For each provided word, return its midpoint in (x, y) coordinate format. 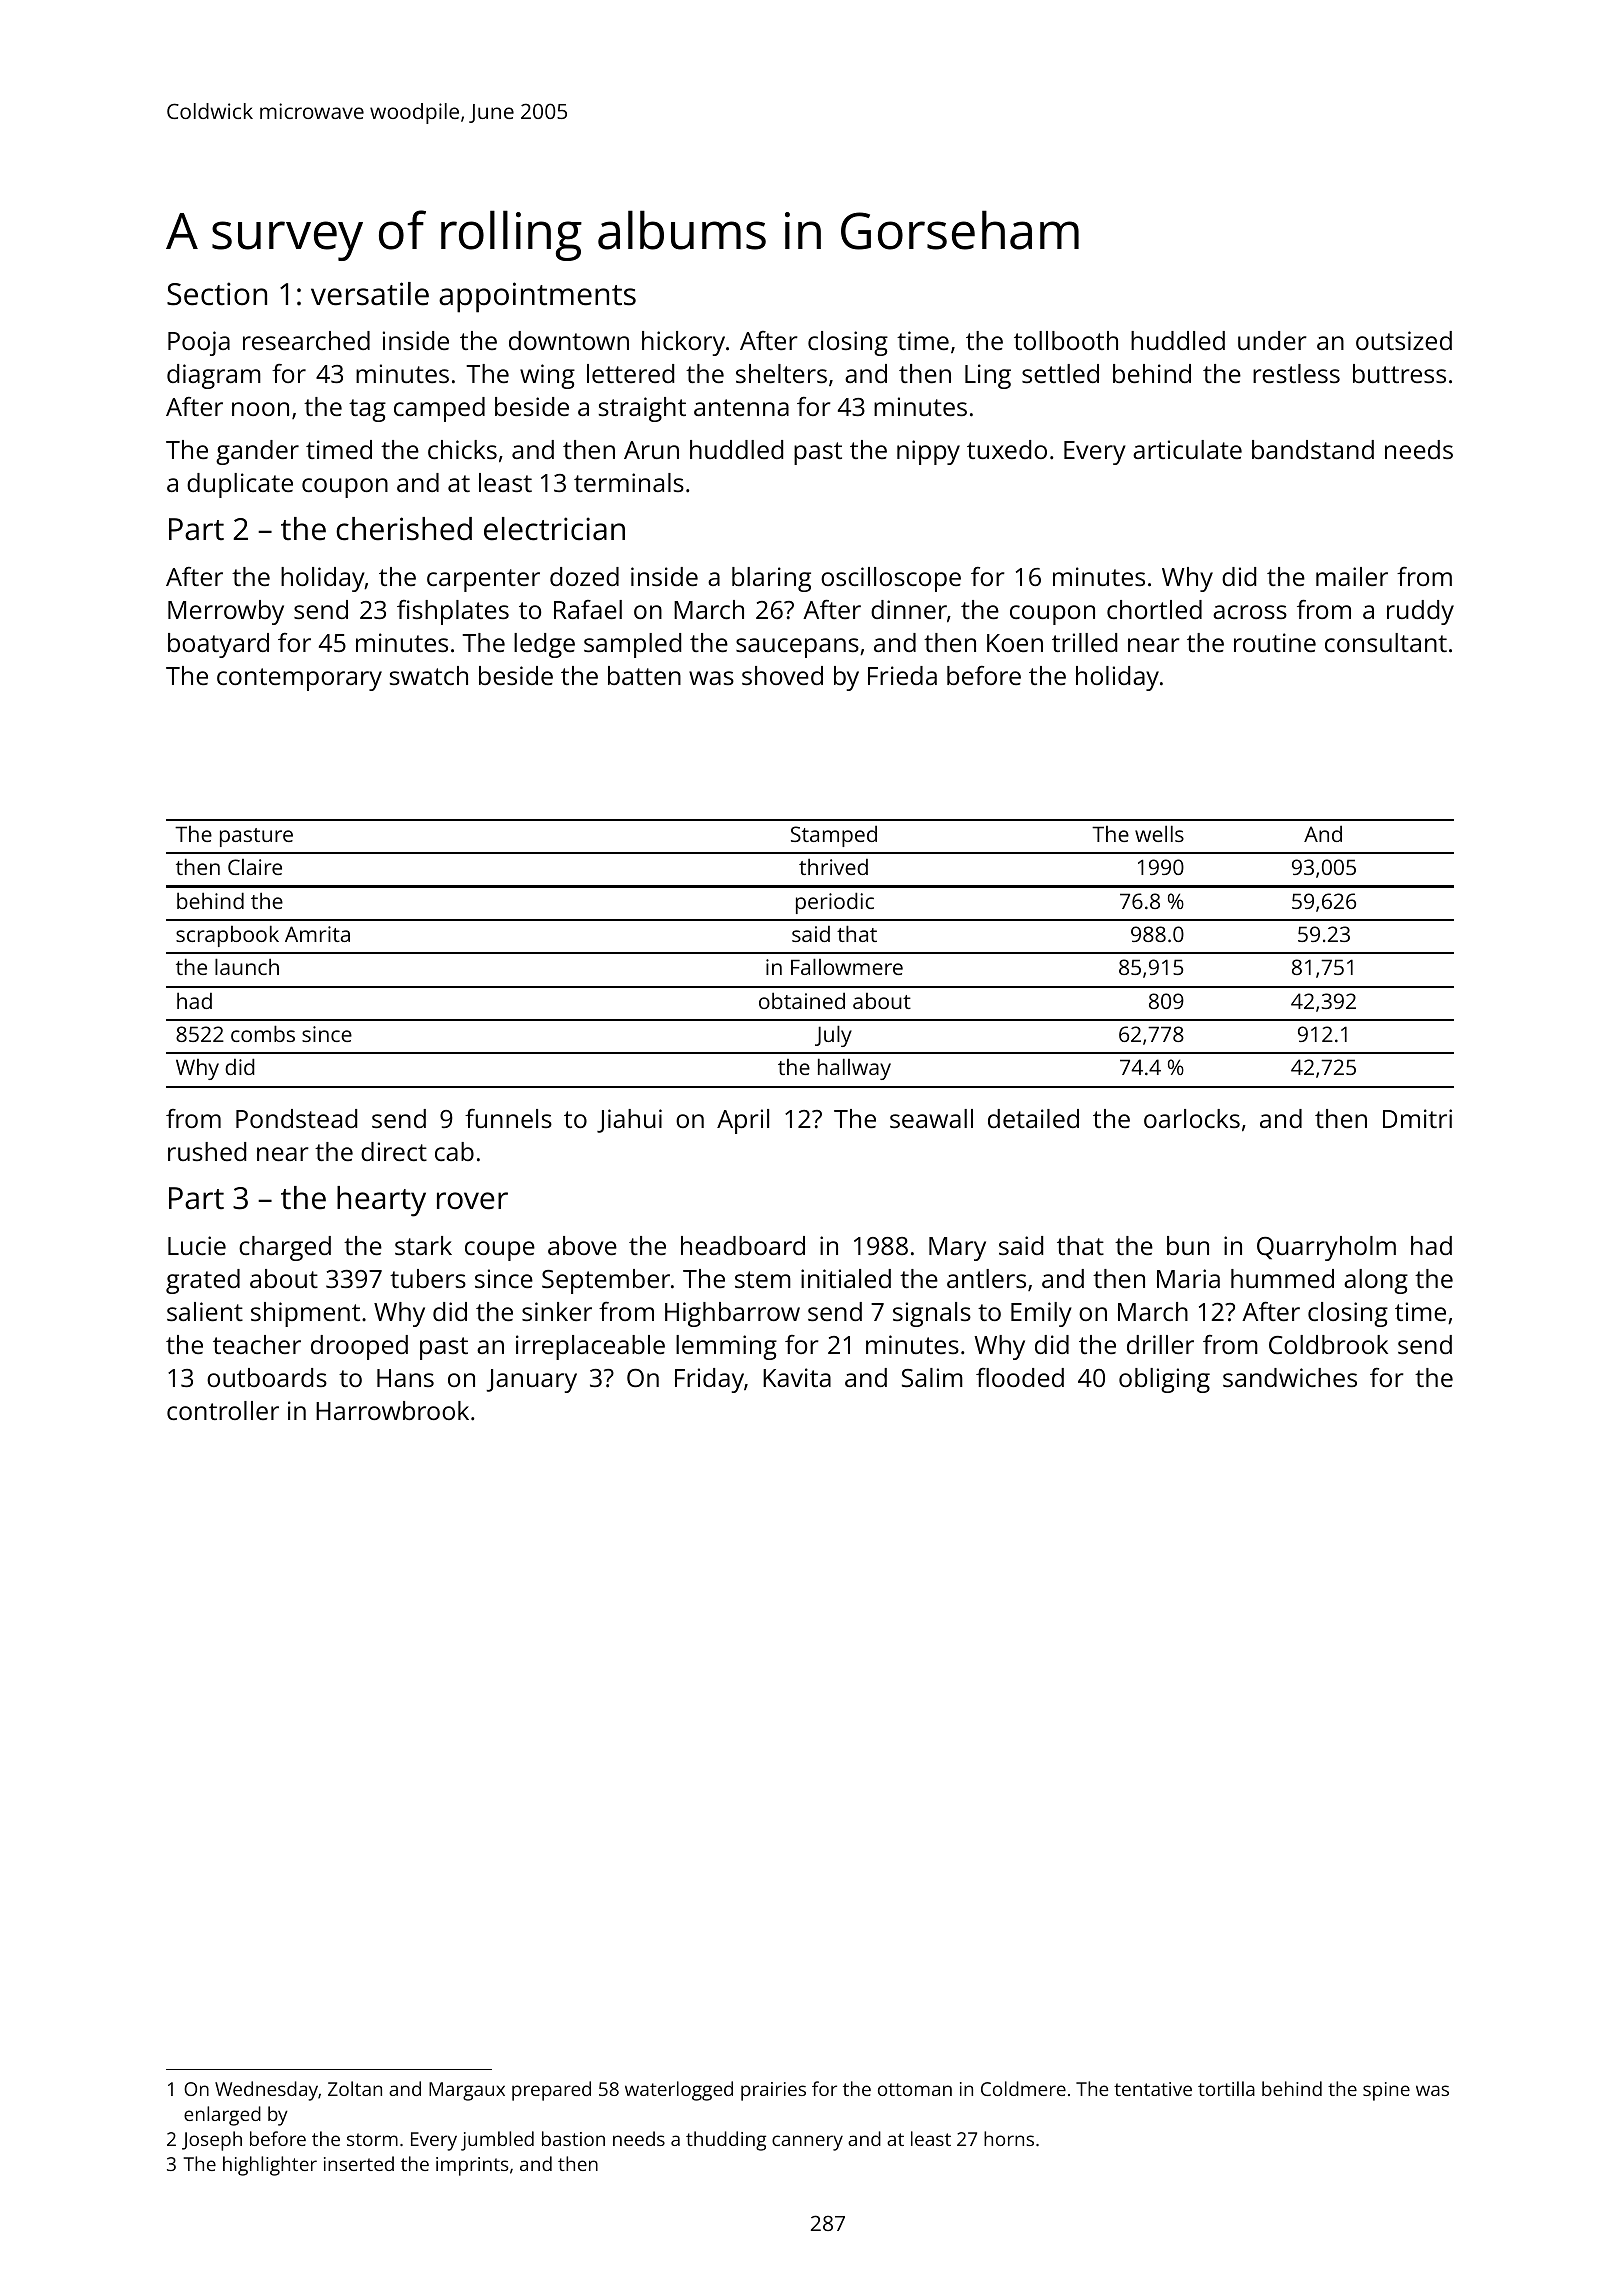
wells (1159, 833)
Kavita (797, 1377)
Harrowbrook (392, 1410)
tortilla (1226, 2088)
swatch (429, 675)
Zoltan (355, 2088)
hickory (683, 343)
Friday (709, 1380)
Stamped (834, 836)
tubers (428, 1278)
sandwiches (1290, 1377)
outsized (1404, 340)
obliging (1164, 1380)
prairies (773, 2091)
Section (217, 294)
